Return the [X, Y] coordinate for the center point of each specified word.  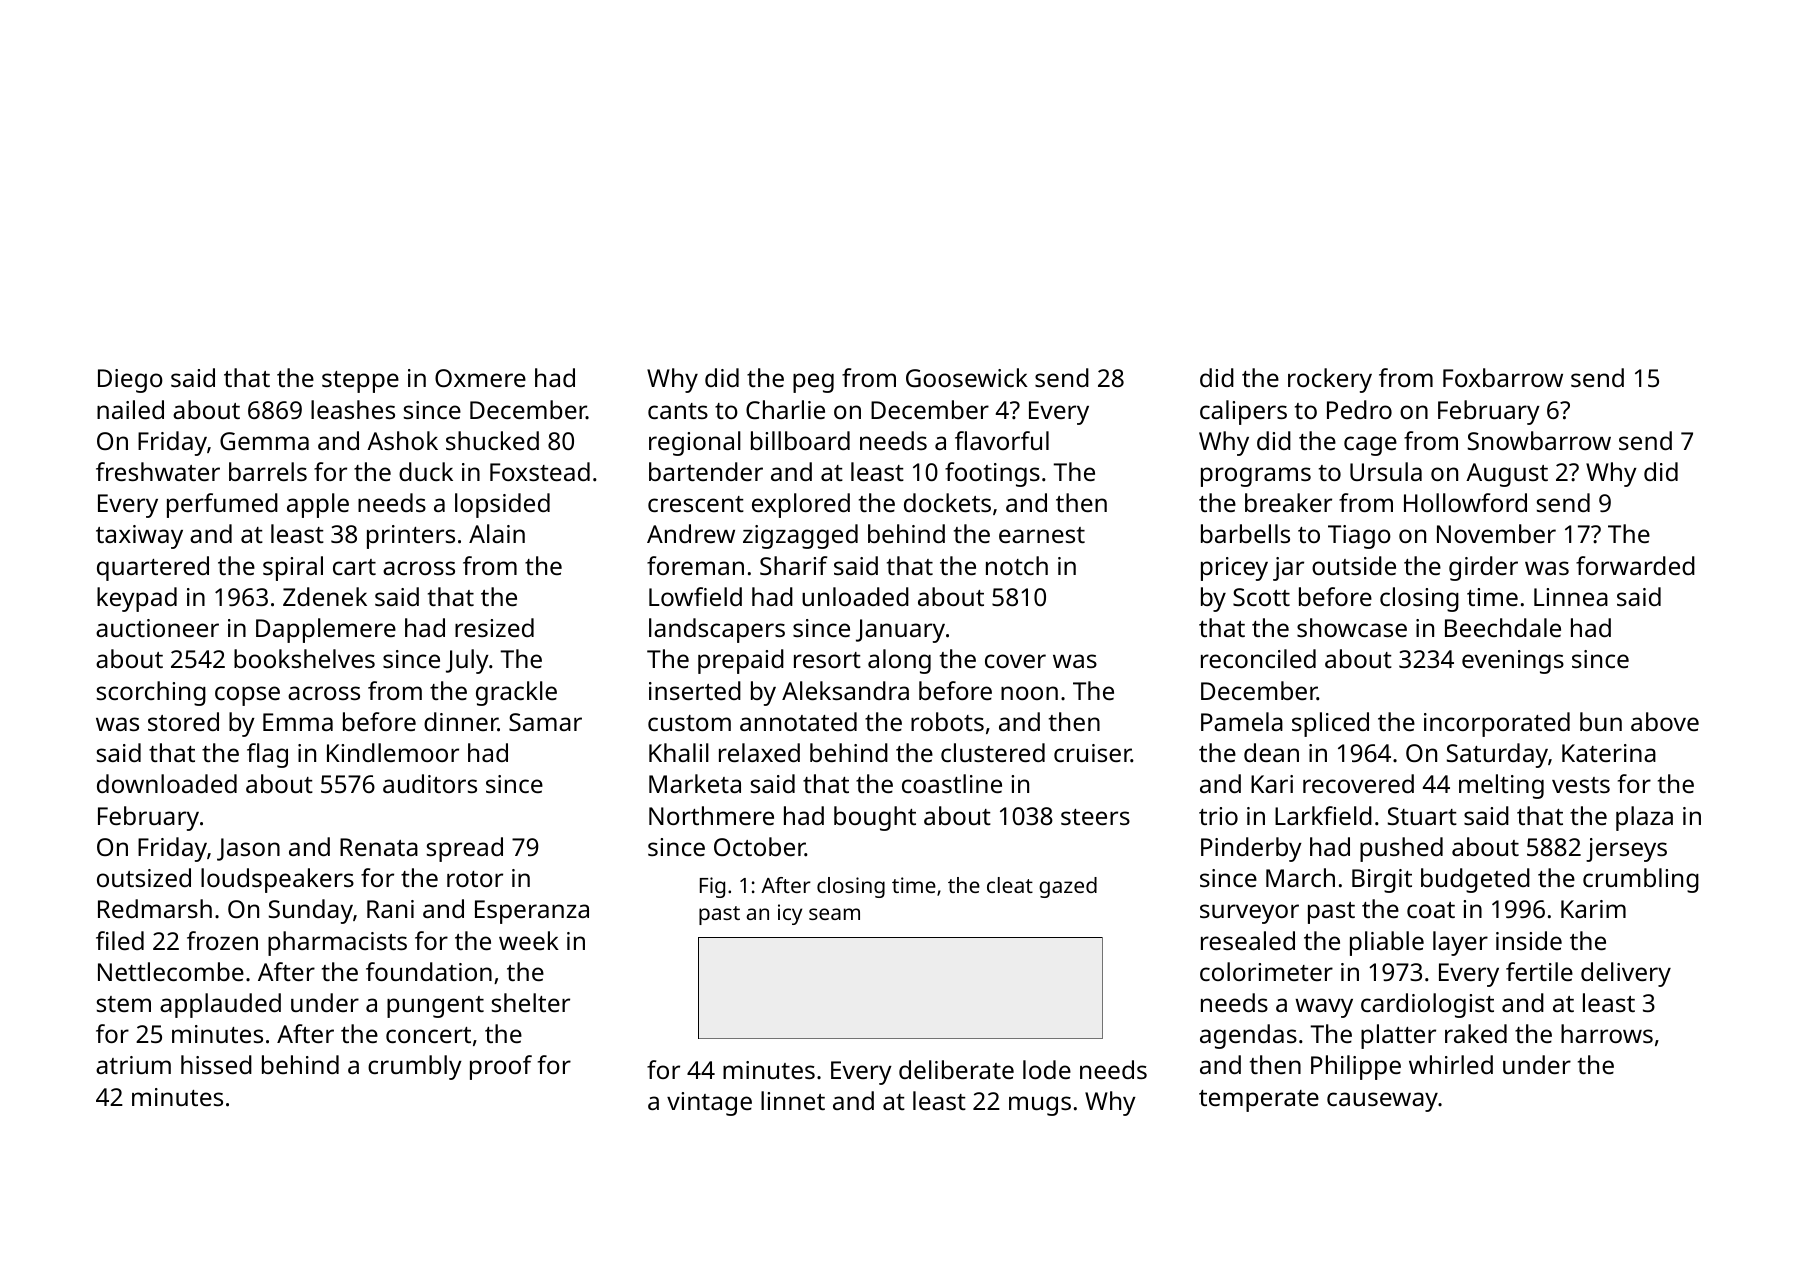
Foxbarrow [1503, 377]
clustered [993, 752]
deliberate [956, 1069]
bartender [706, 471]
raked [1476, 1033]
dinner [461, 721]
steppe [360, 382]
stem [124, 1004]
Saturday [1497, 755]
